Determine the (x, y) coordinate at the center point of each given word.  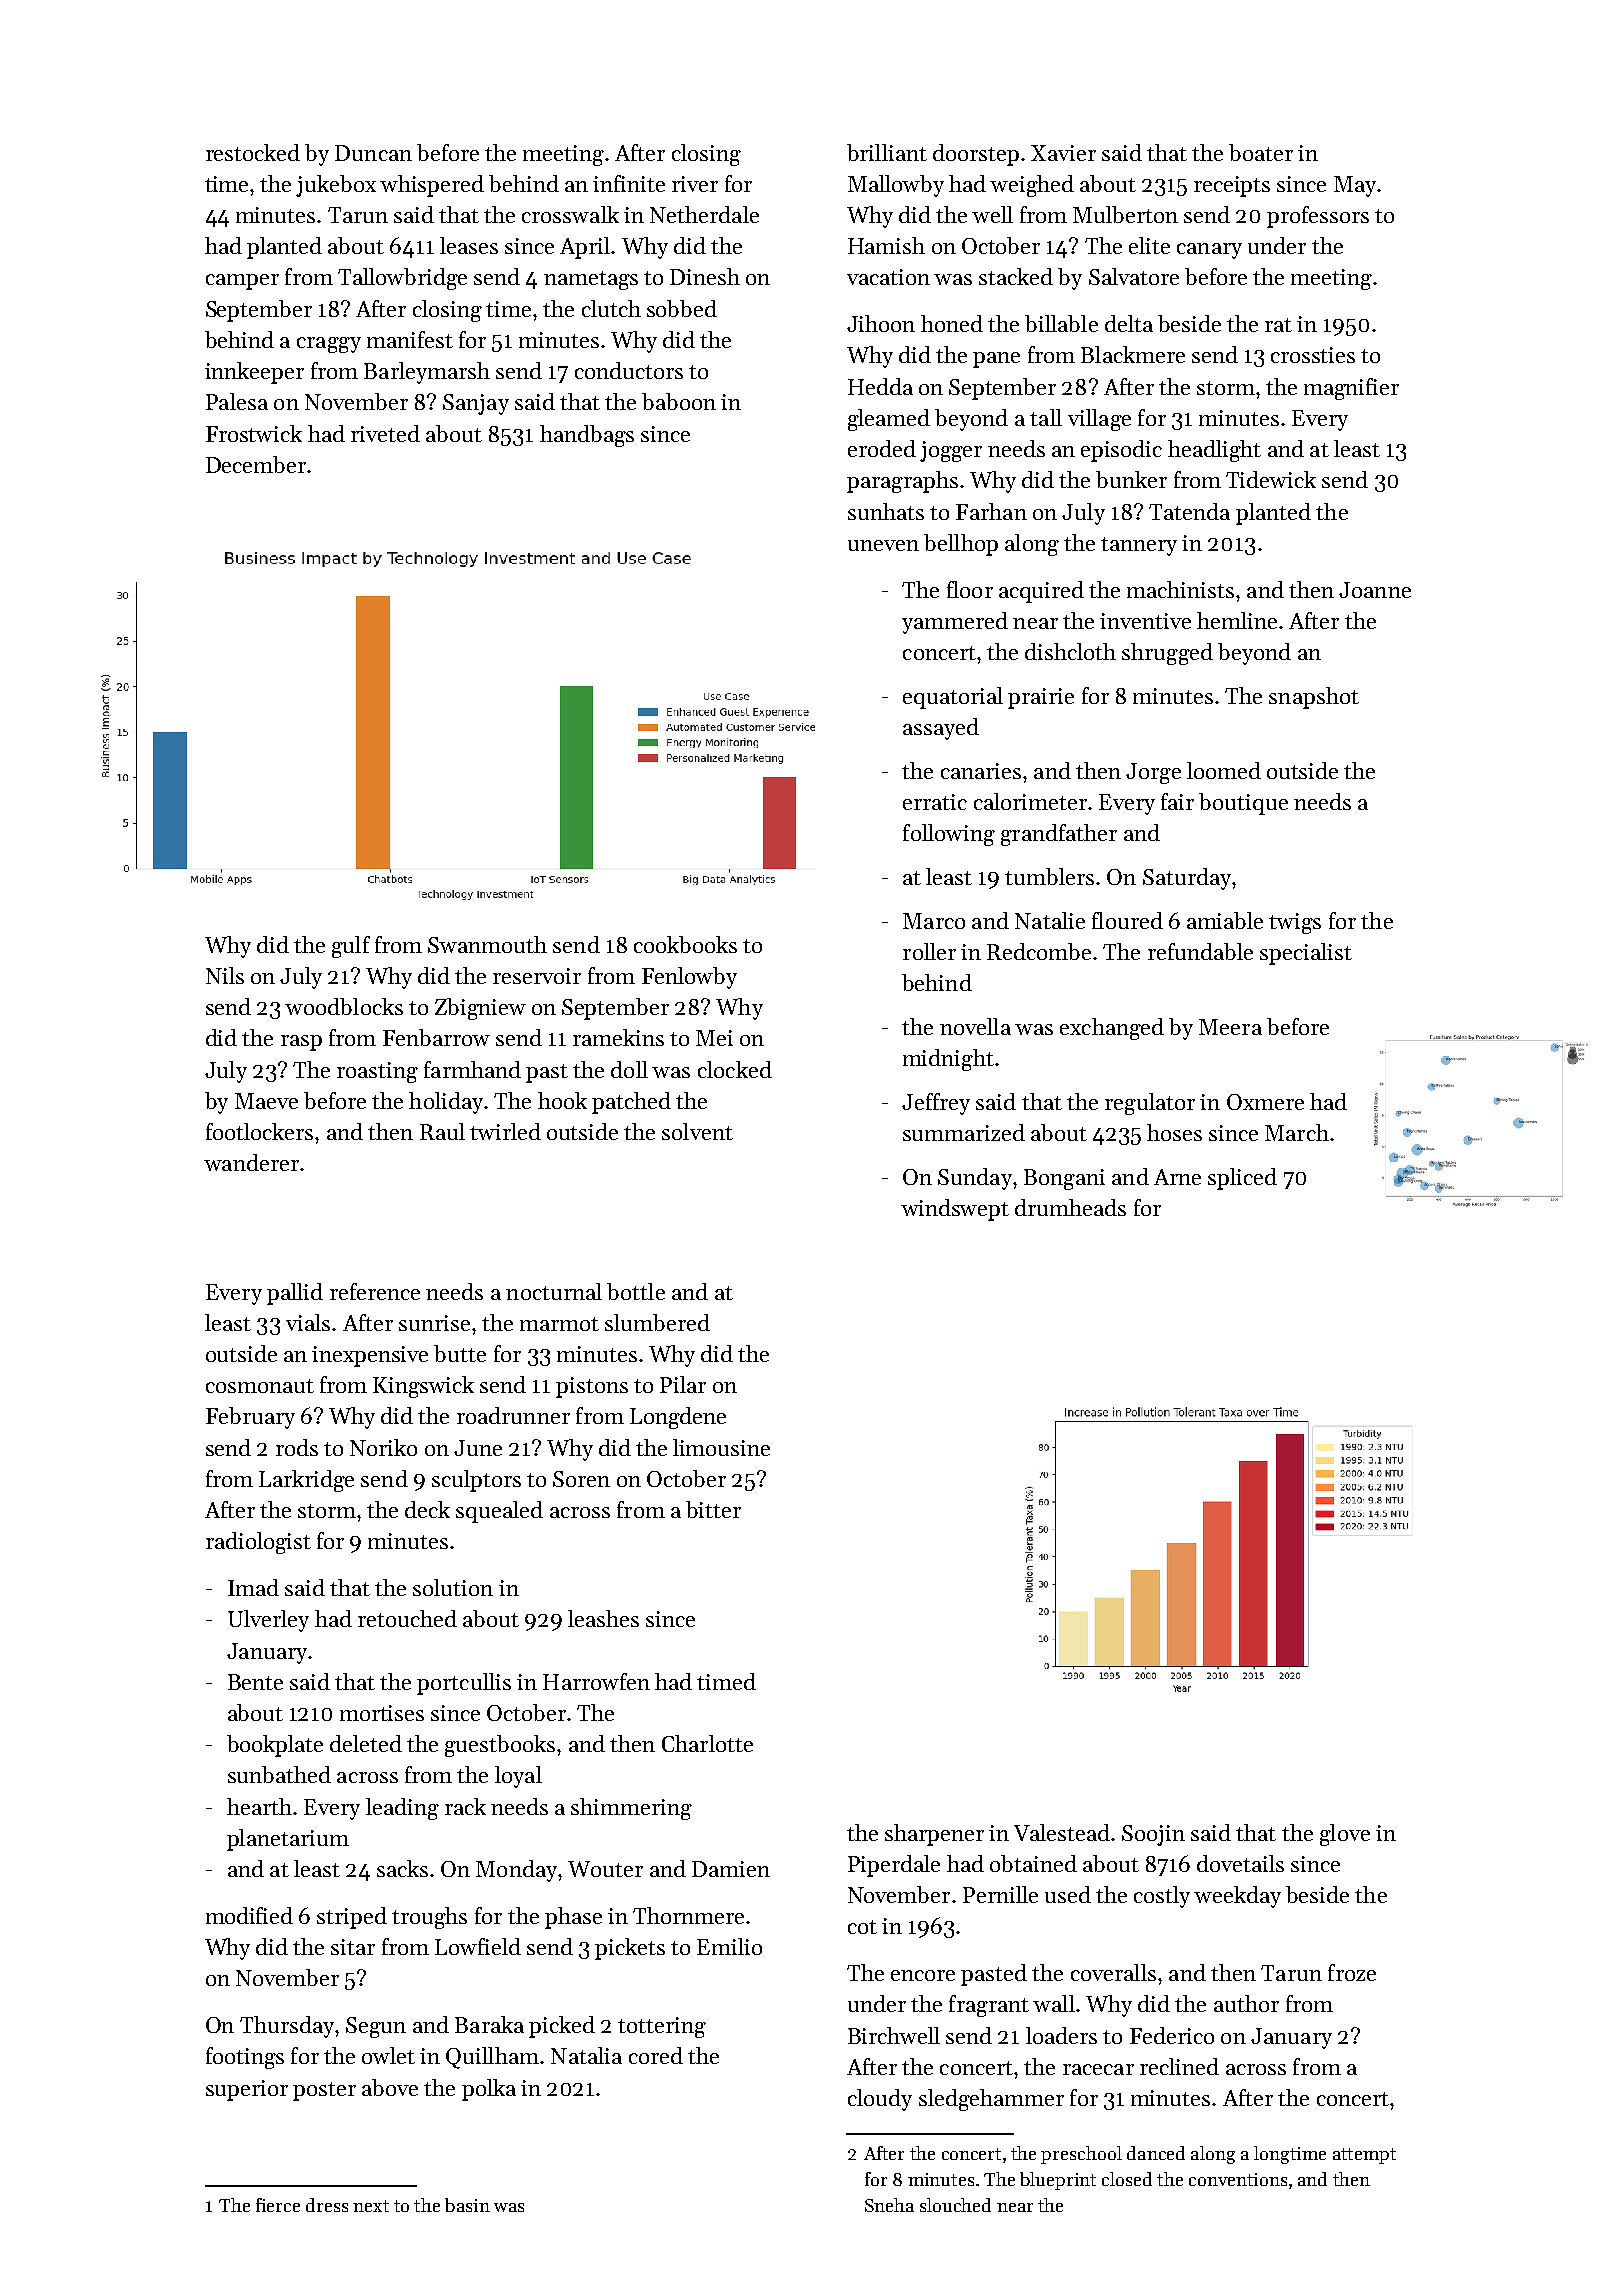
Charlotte (707, 1743)
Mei (714, 1038)
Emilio (729, 1946)
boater (1261, 152)
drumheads (1070, 1207)
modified (249, 1915)
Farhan (991, 511)
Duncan (373, 153)
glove (1345, 1835)
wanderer (251, 1162)
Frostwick (254, 433)
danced (1156, 2153)
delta (1129, 323)
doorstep (976, 155)
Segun (376, 2027)
